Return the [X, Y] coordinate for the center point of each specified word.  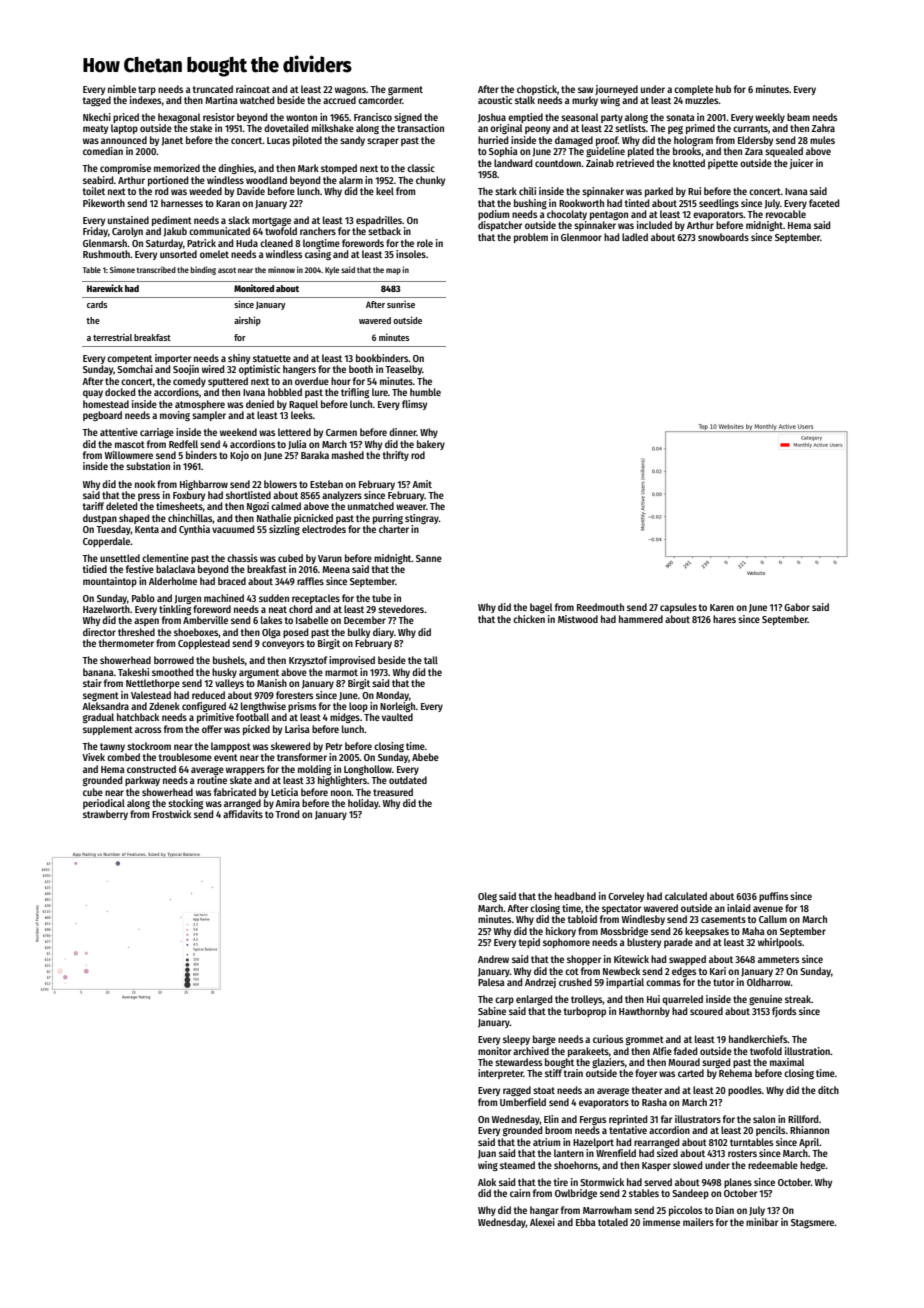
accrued [339, 100]
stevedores [401, 609]
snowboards [723, 237]
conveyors [283, 645]
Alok [487, 1182]
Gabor [797, 607]
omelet [214, 254]
